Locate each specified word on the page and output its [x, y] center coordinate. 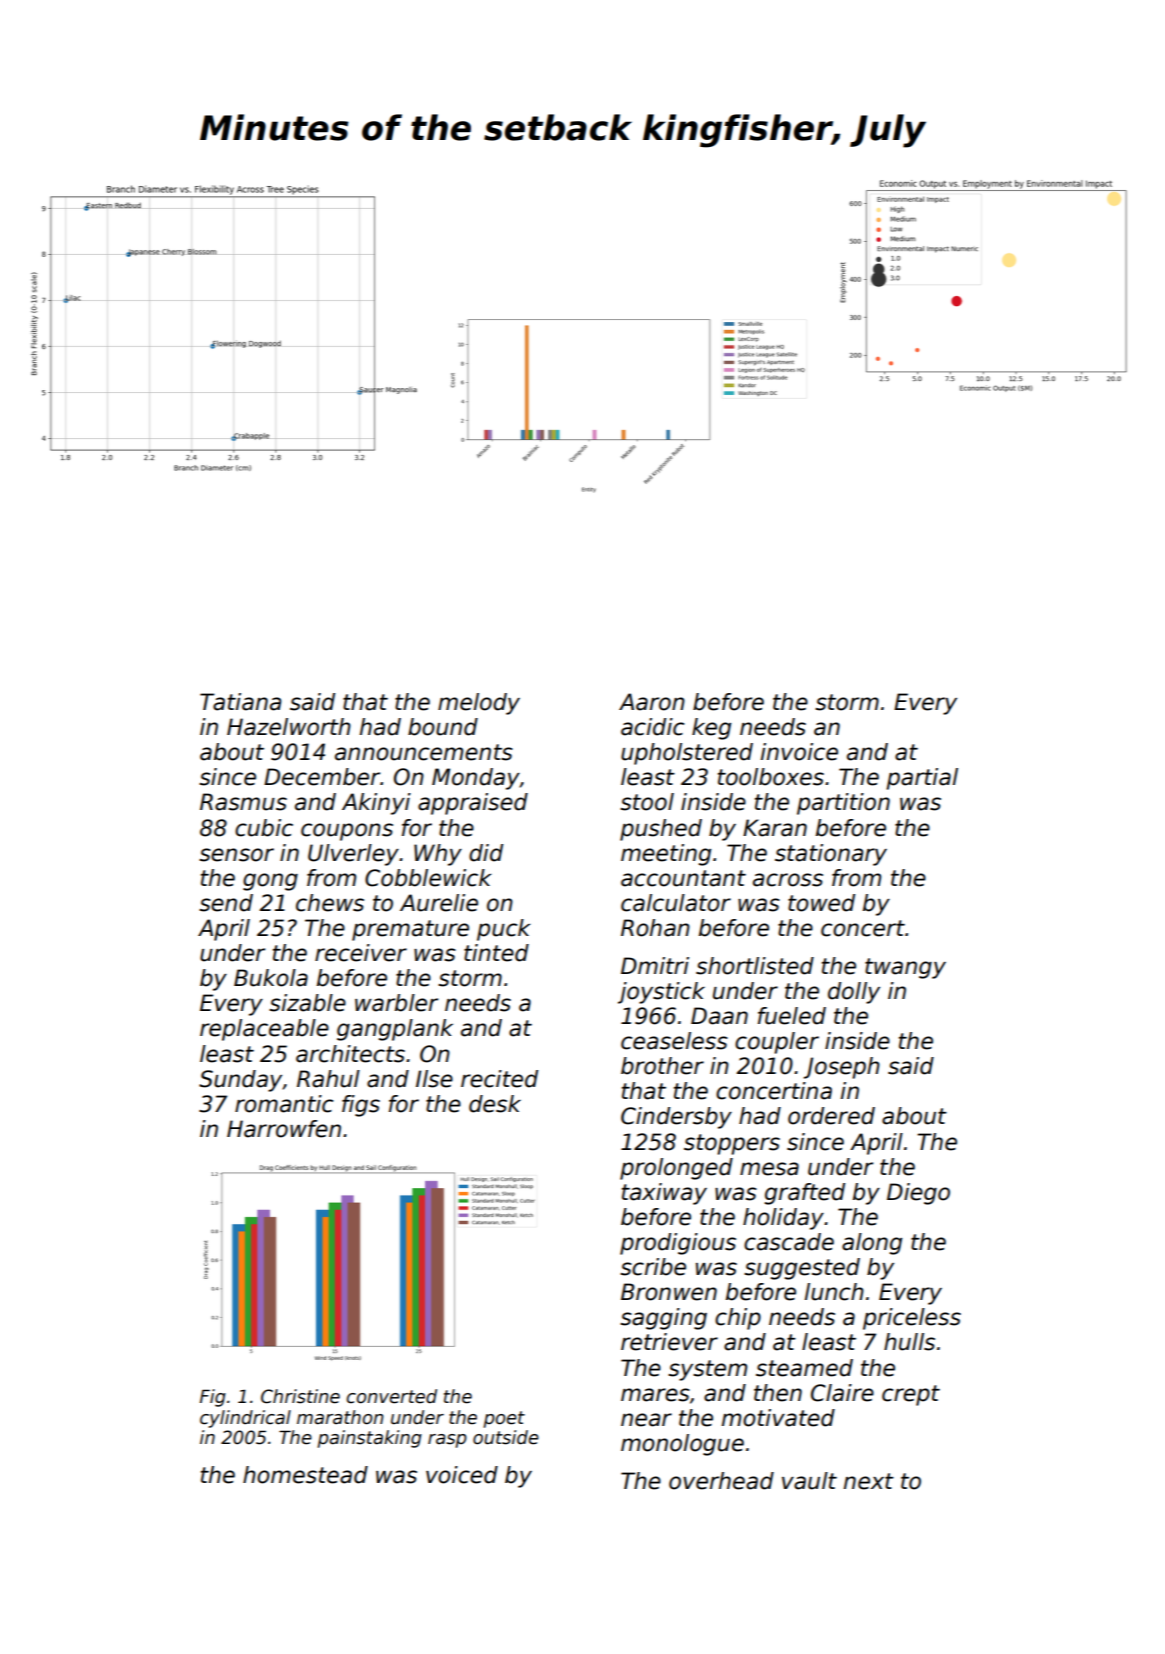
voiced [462, 1475]
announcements [424, 752]
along [872, 1244]
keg [711, 729]
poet [504, 1419]
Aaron [652, 702]
